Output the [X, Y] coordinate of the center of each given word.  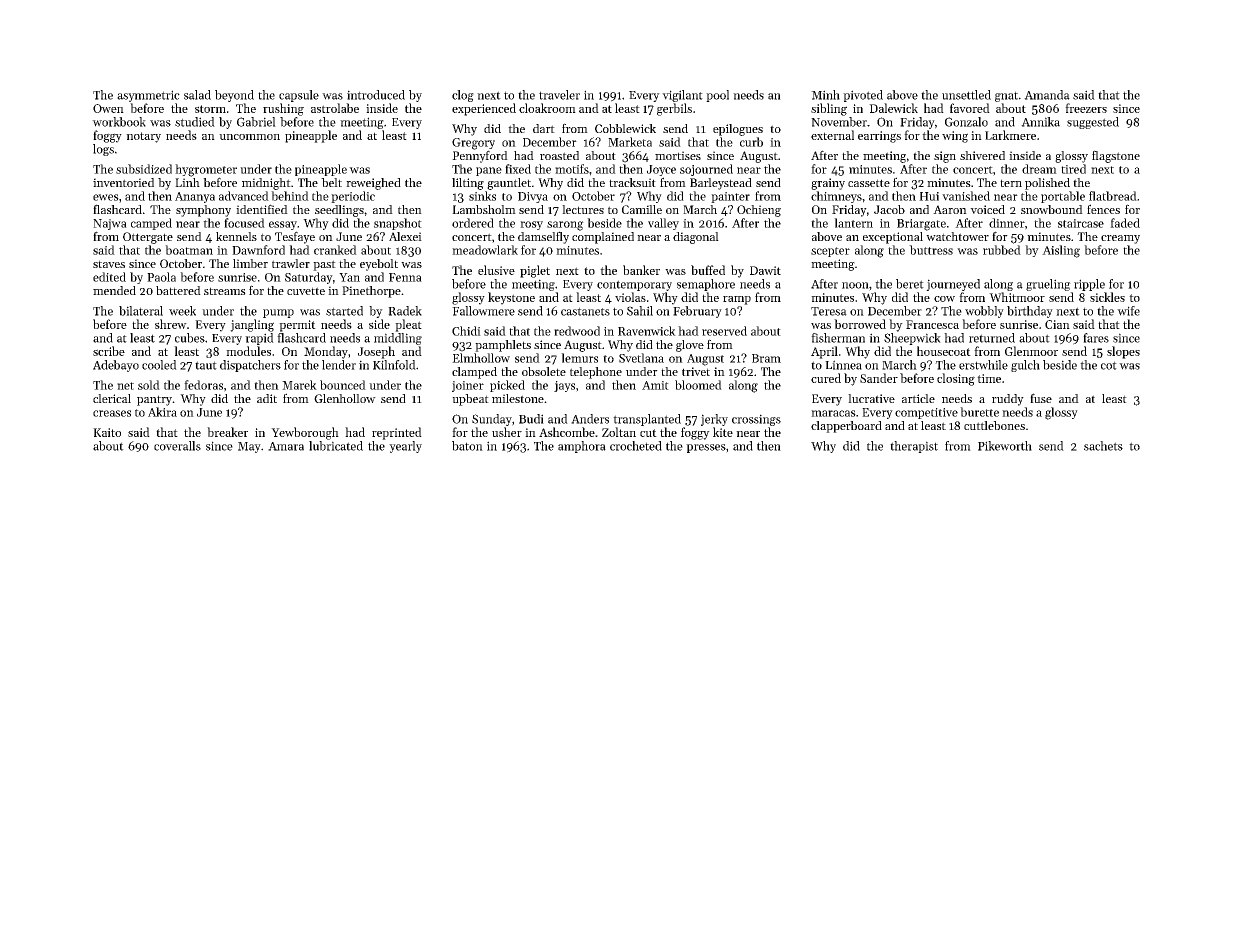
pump [278, 313]
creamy [1120, 239]
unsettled [966, 95]
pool [717, 96]
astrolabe [335, 108]
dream [1039, 169]
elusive [496, 270]
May [249, 447]
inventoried [123, 182]
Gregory [473, 144]
